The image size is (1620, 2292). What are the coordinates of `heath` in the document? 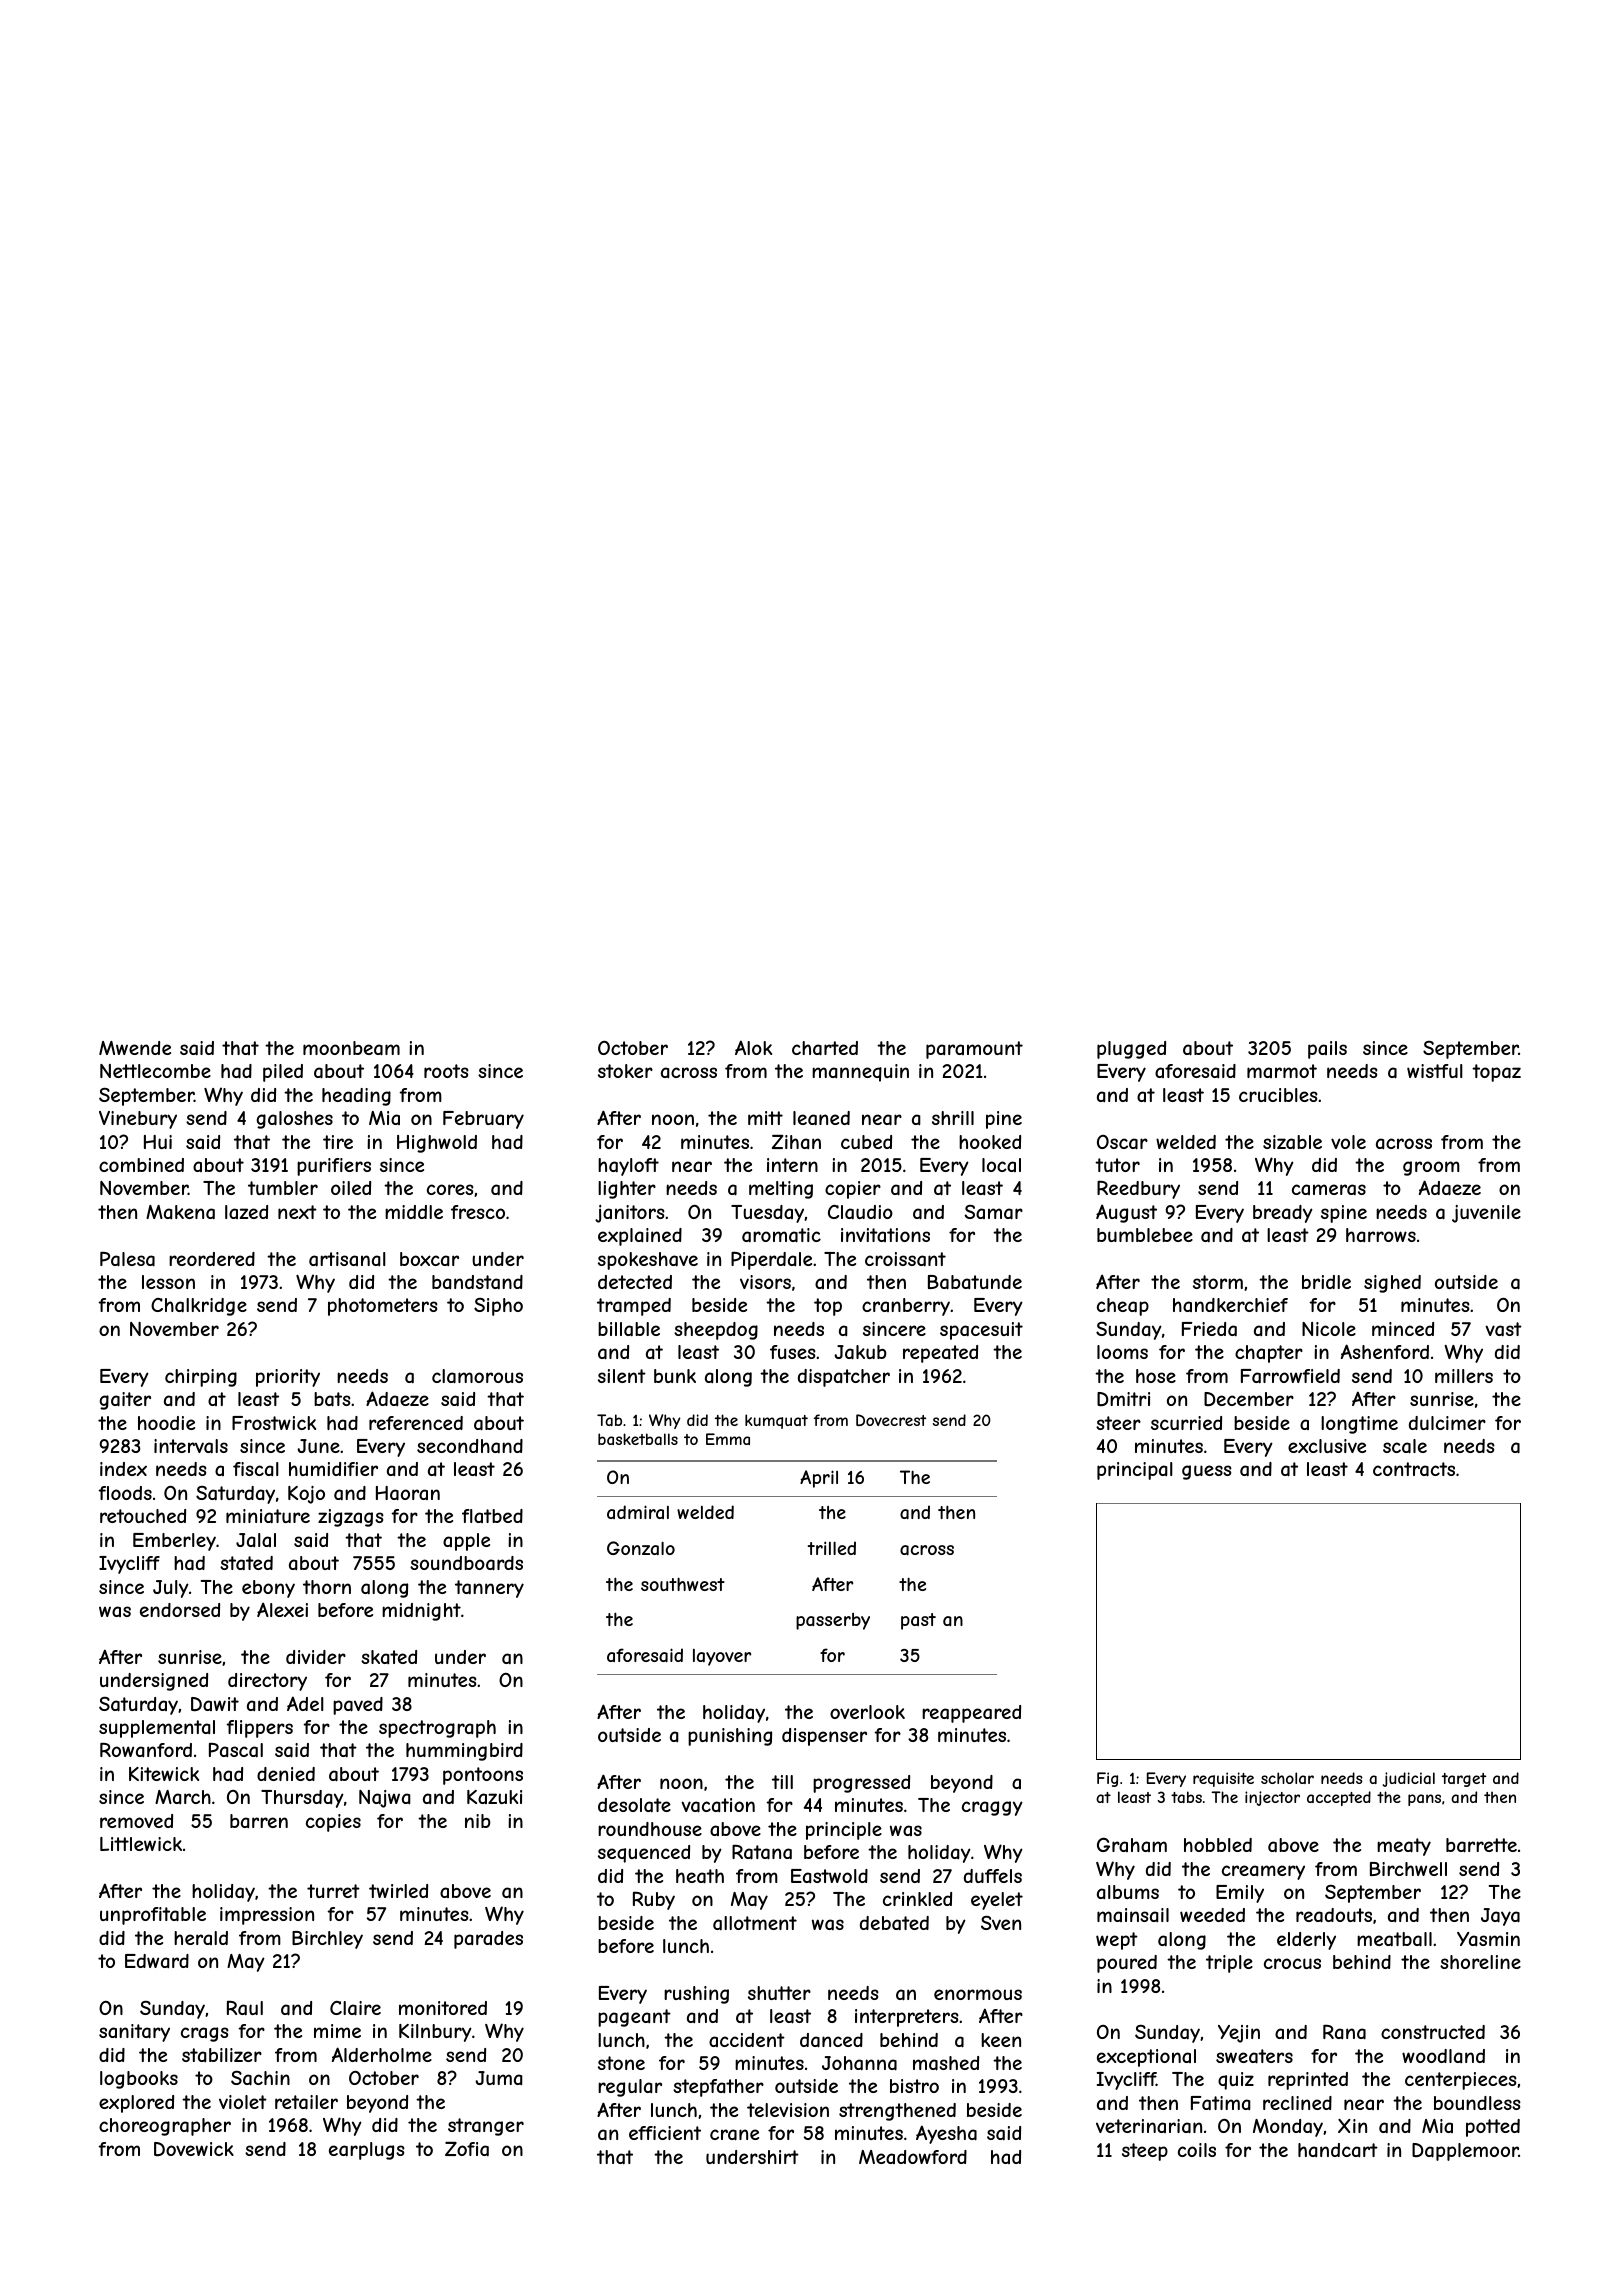 It's located at (700, 1876).
